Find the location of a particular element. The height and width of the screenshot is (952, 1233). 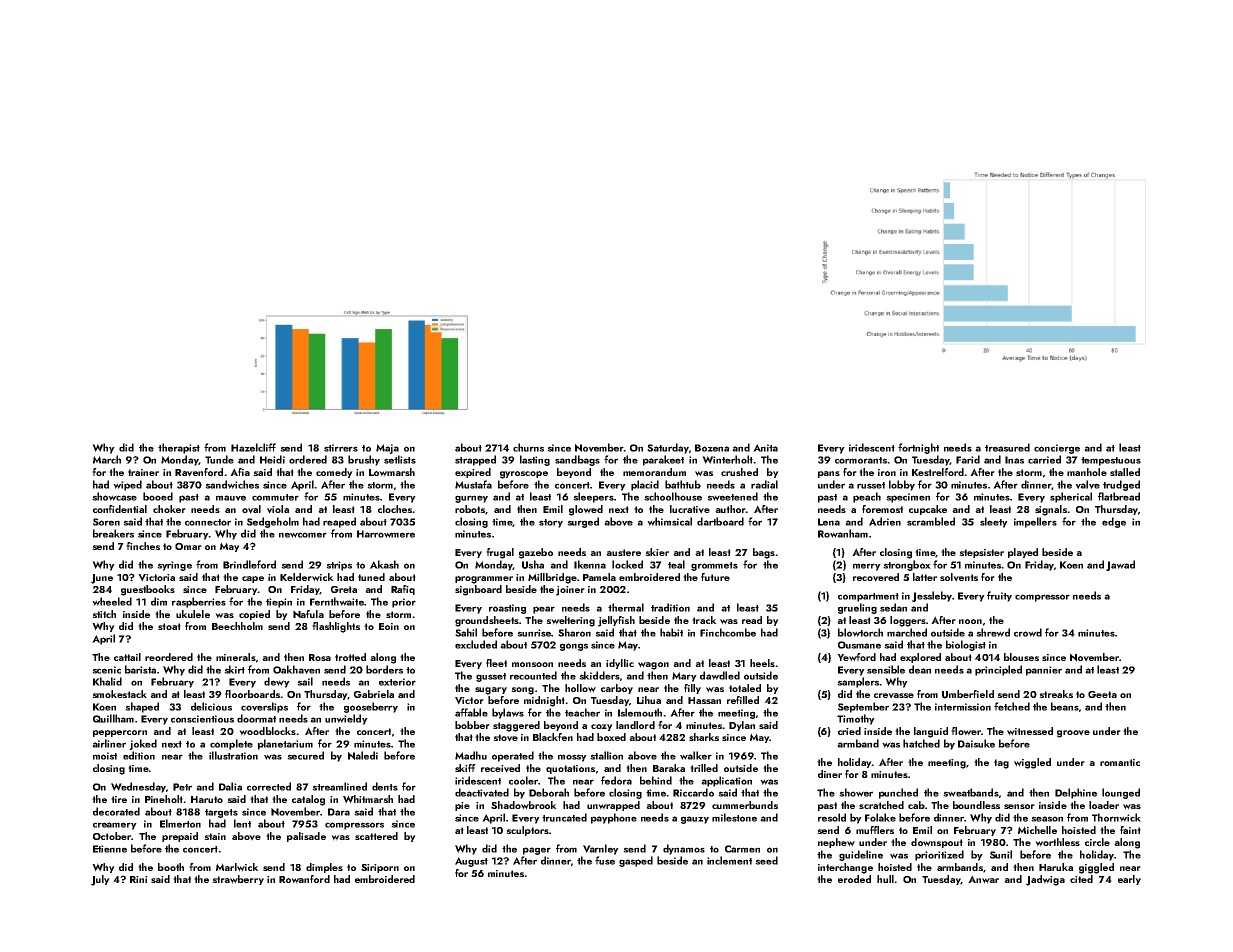

strongbox is located at coordinates (907, 565).
